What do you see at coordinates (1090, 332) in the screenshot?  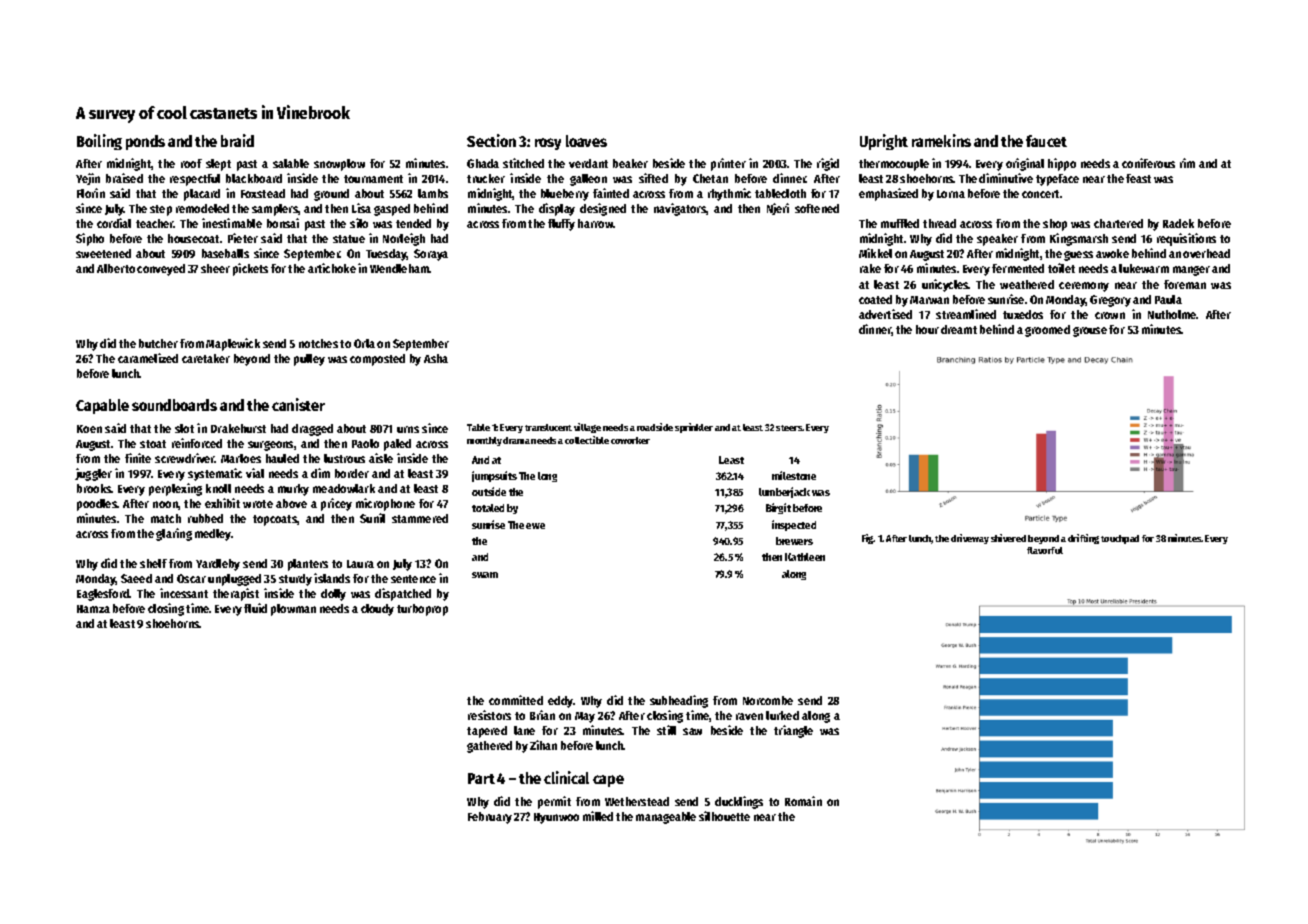 I see `grouse` at bounding box center [1090, 332].
